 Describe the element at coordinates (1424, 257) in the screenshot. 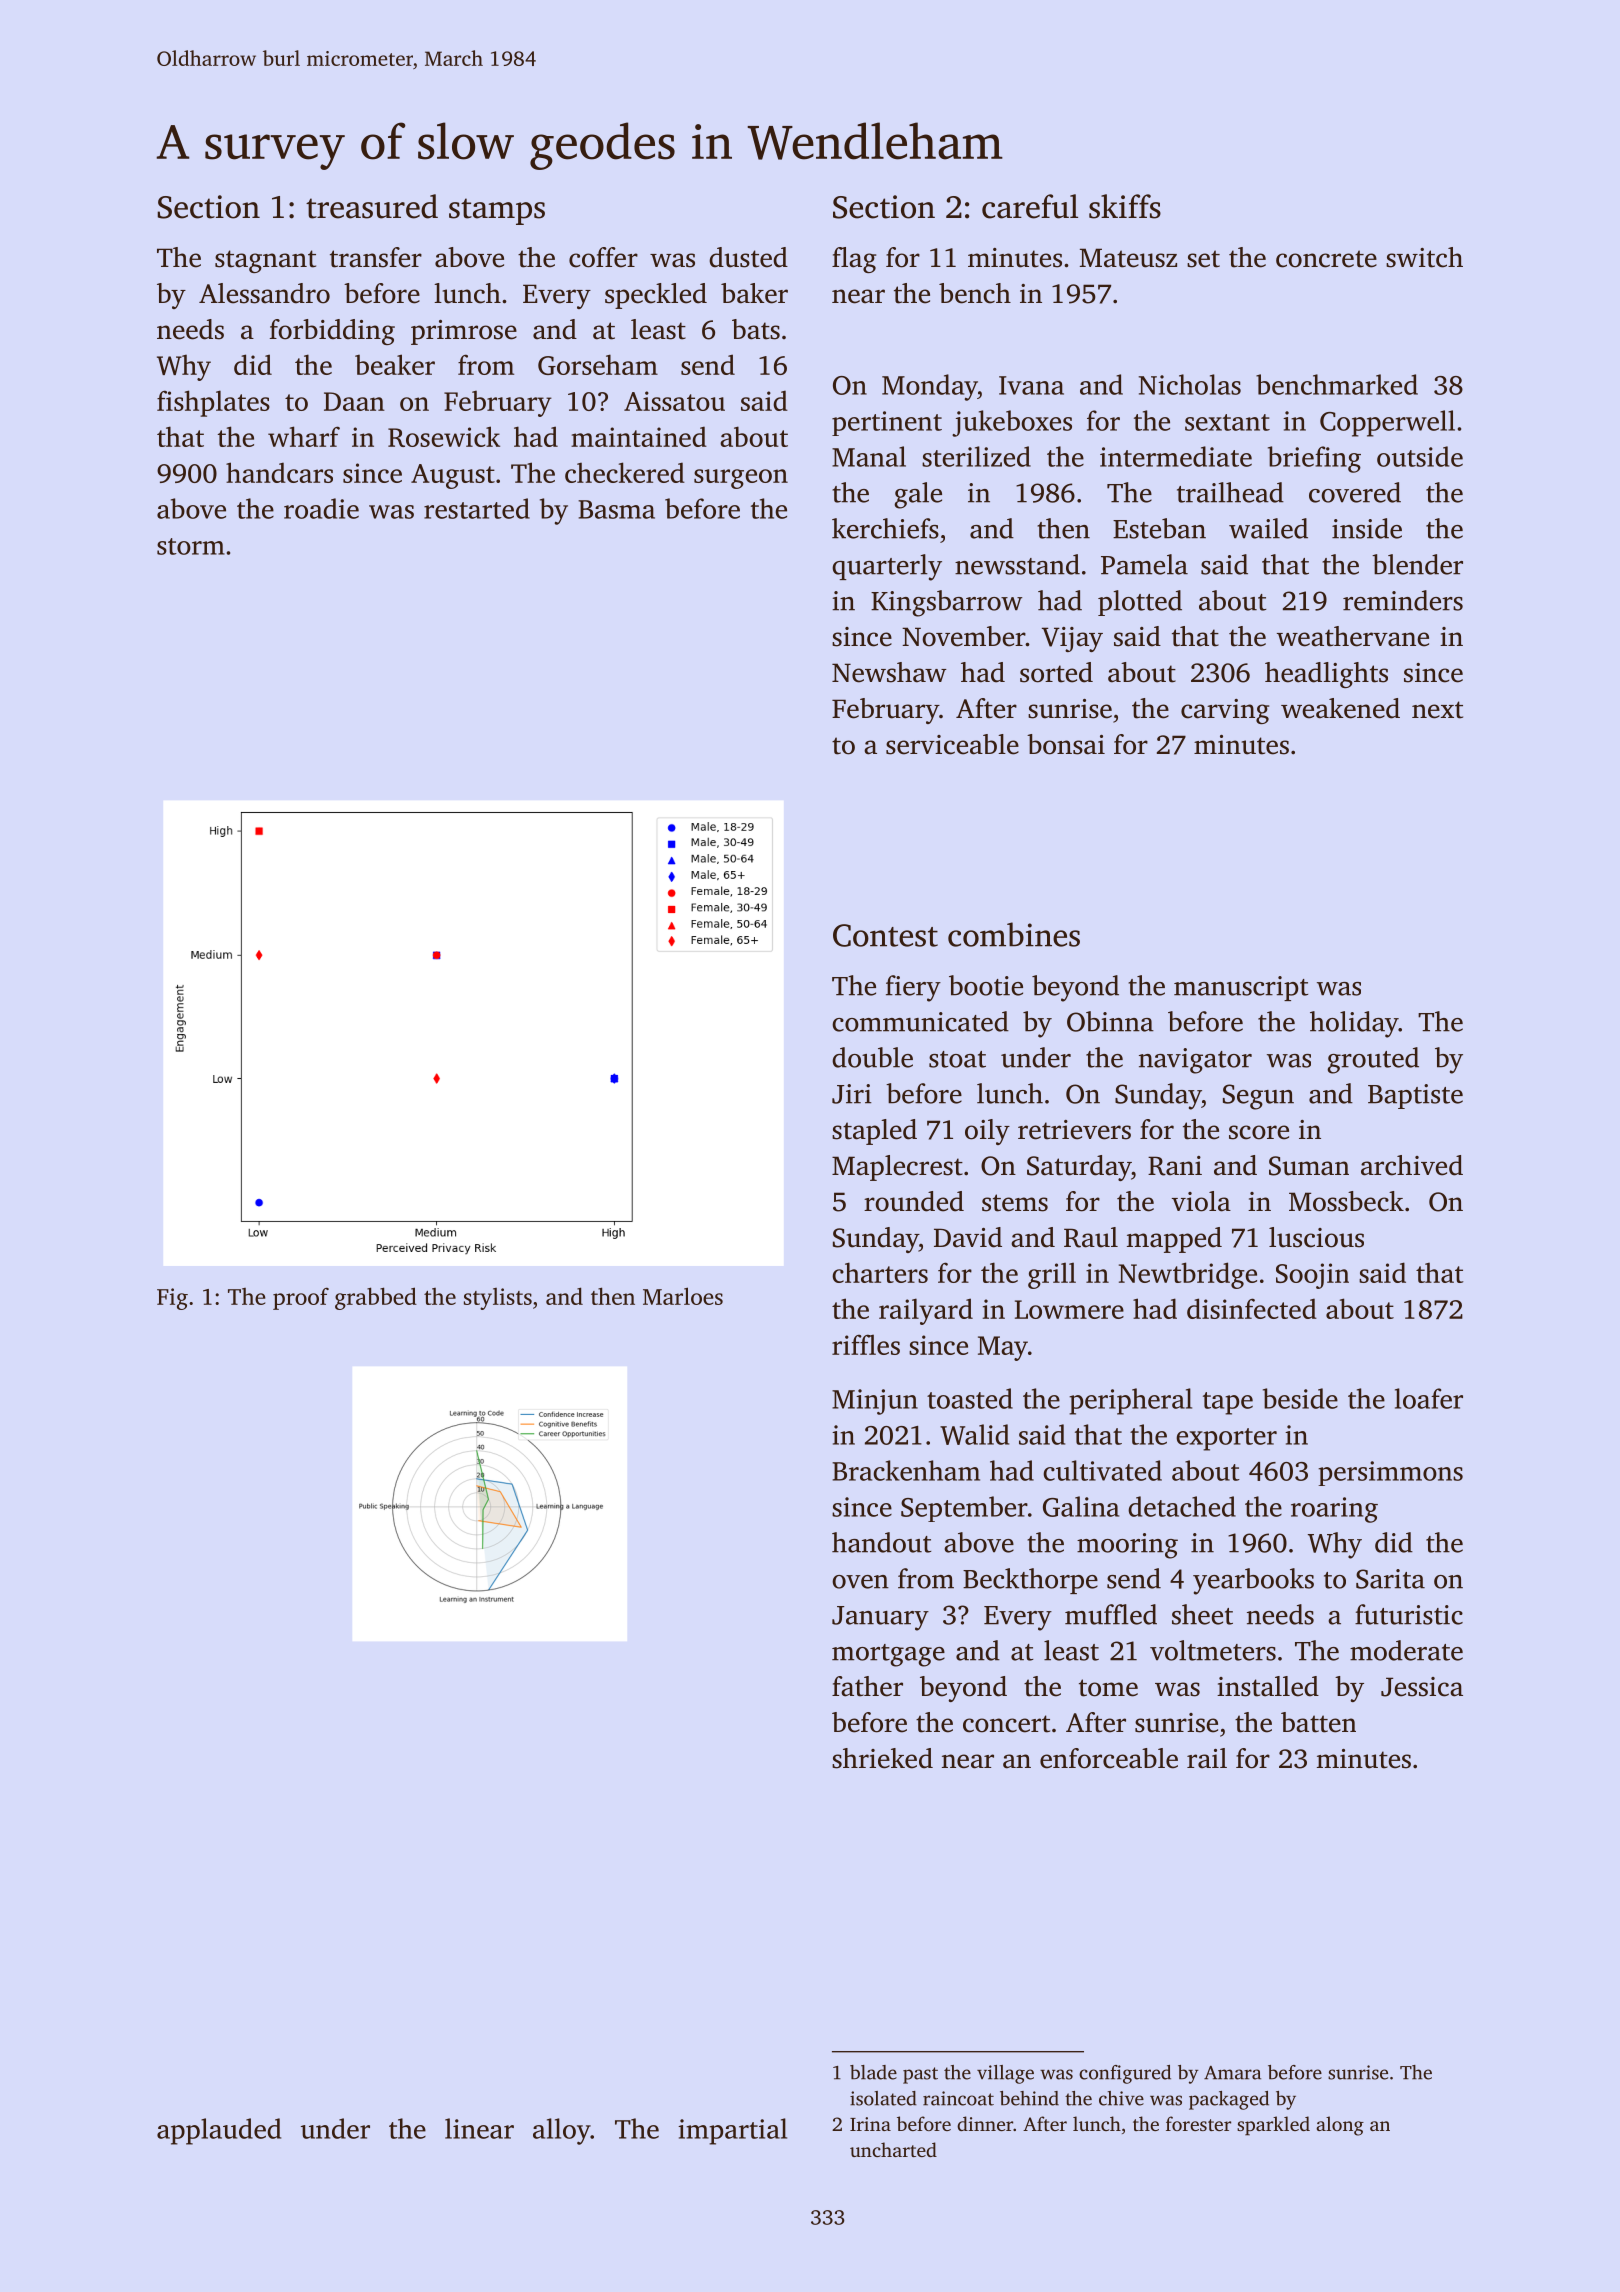

I see `switch` at that location.
